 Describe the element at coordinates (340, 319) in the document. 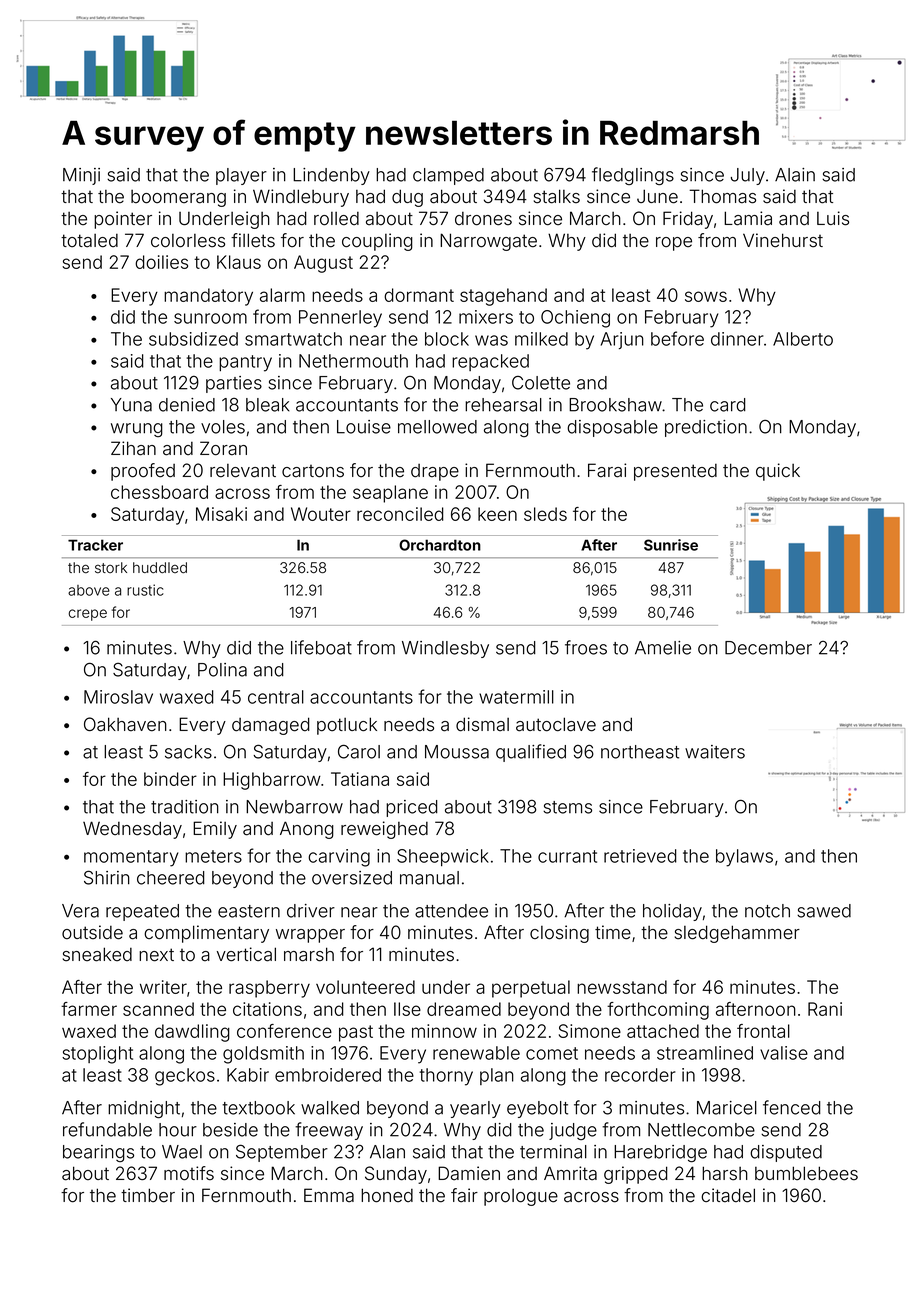

I see `Pennerley` at that location.
